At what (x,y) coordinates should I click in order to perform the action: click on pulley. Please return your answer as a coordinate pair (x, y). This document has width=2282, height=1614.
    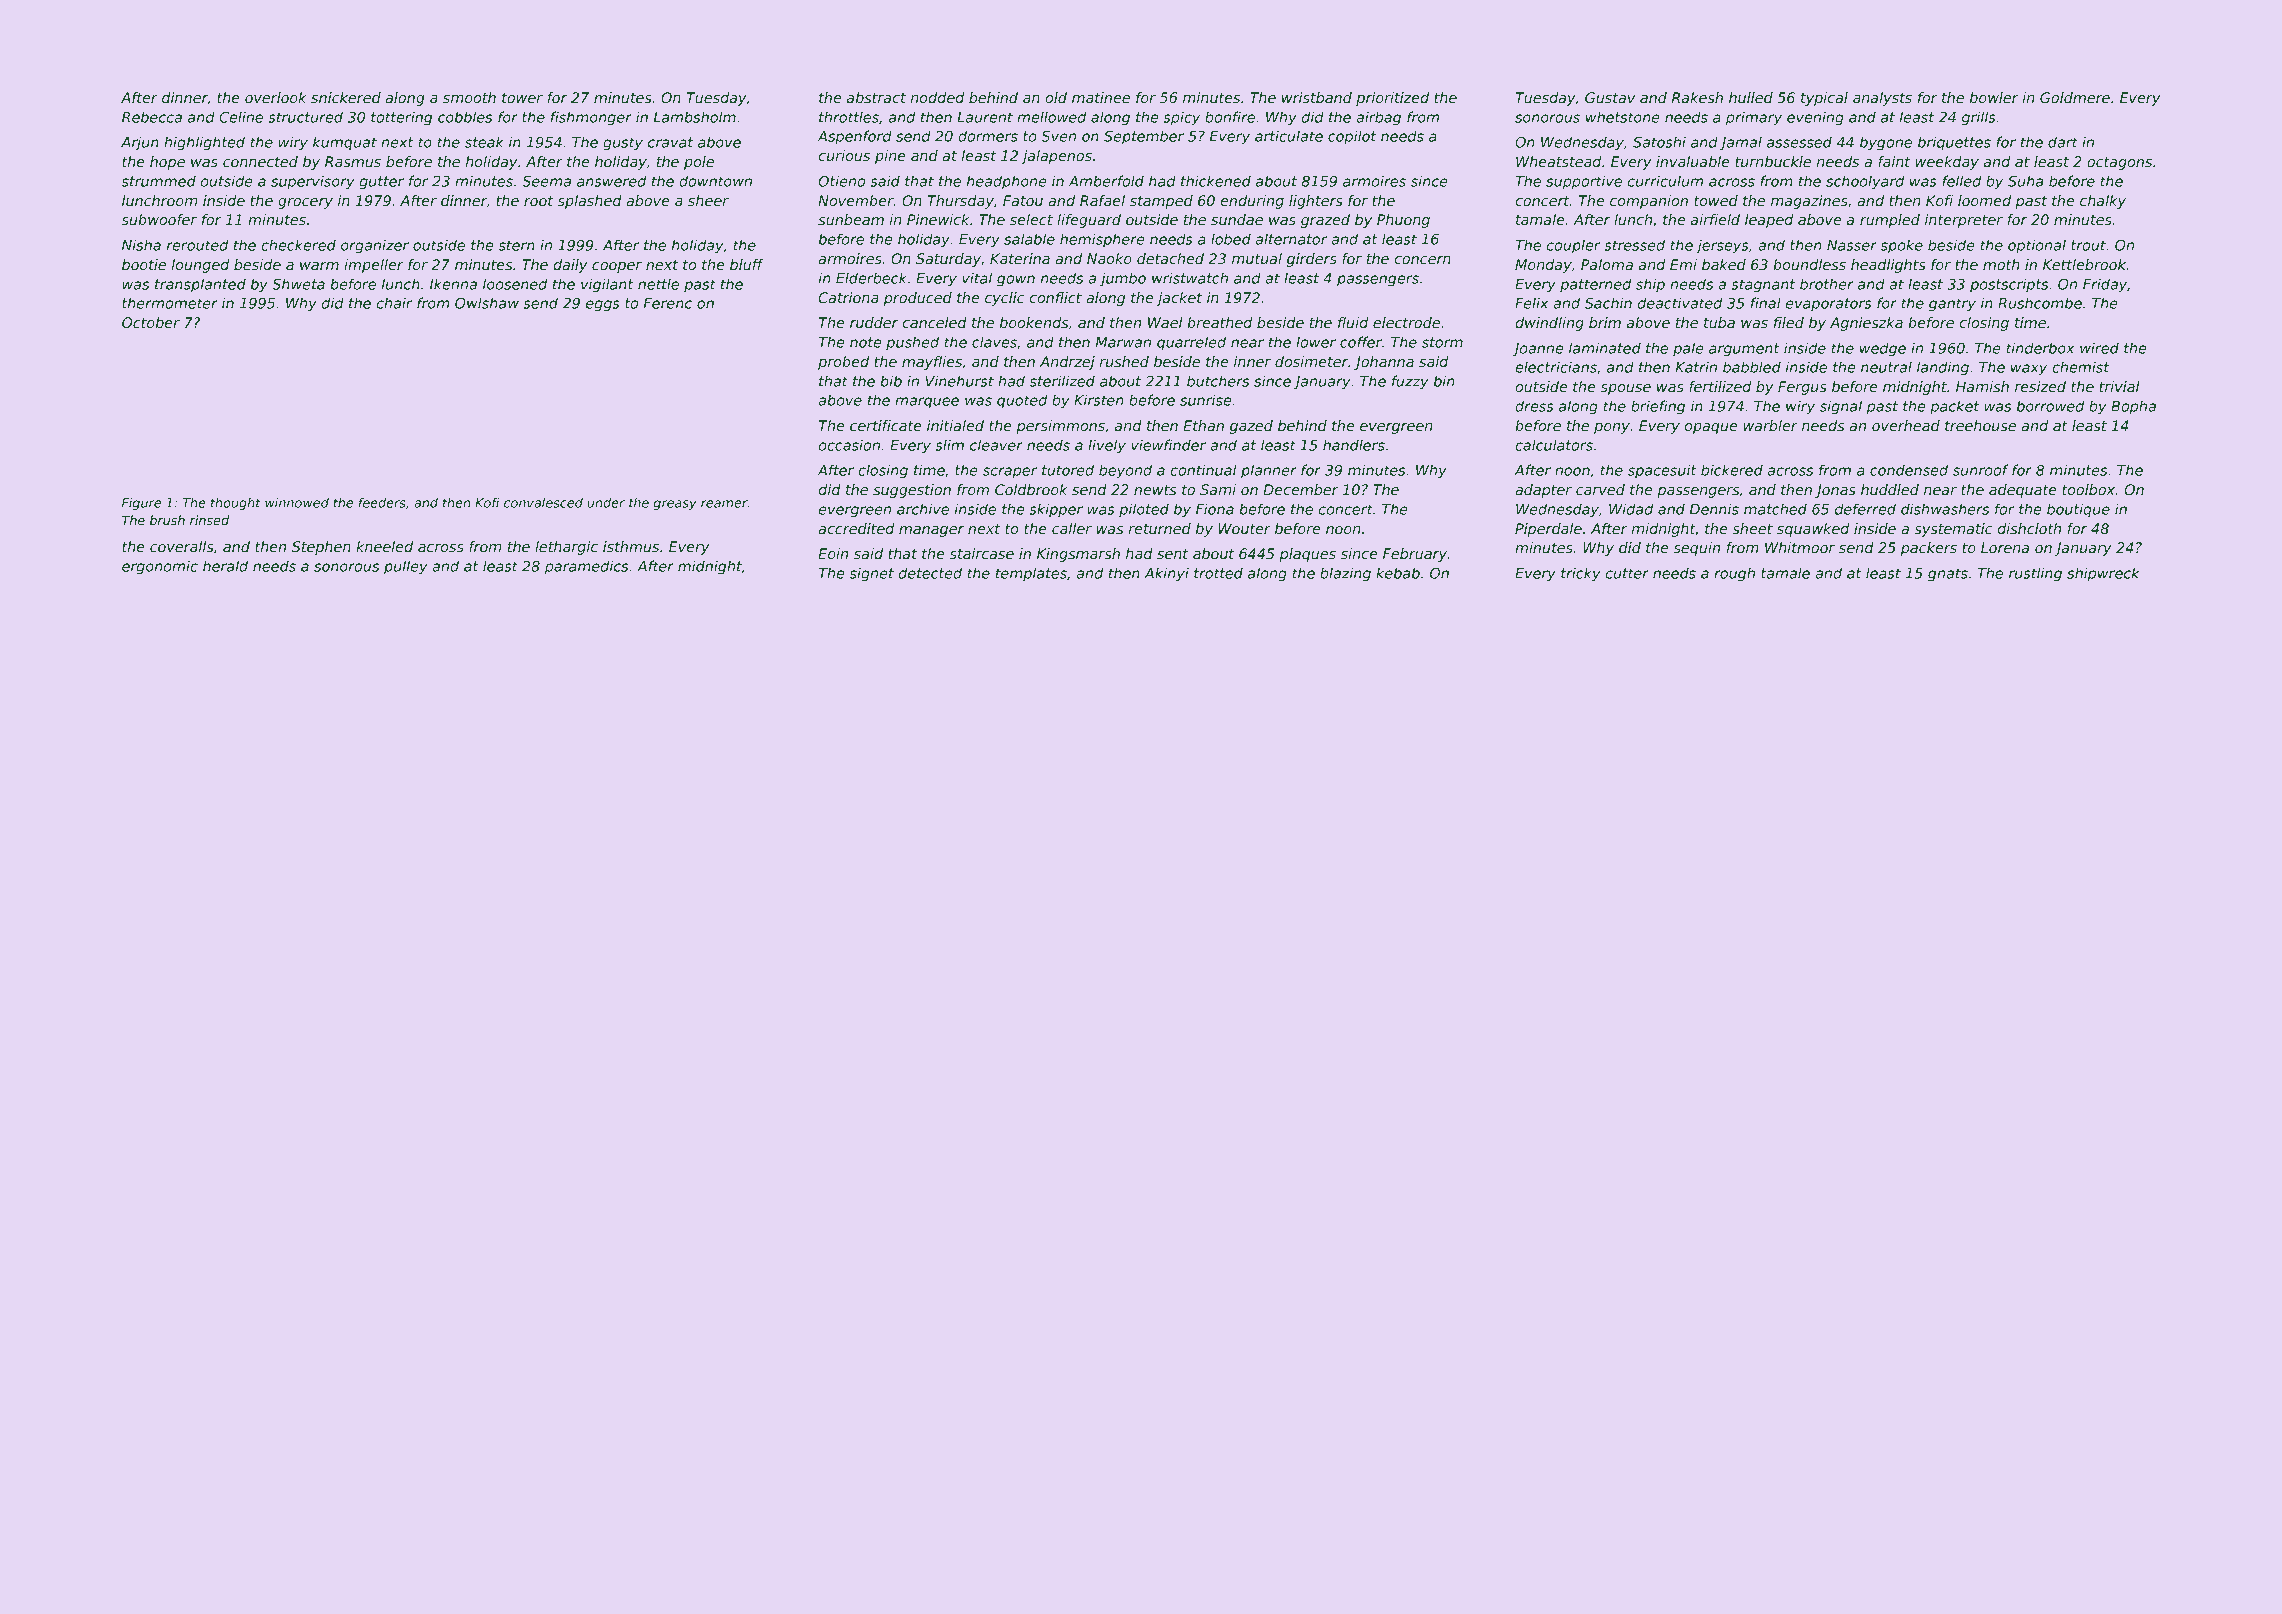
    Looking at the image, I should click on (405, 567).
